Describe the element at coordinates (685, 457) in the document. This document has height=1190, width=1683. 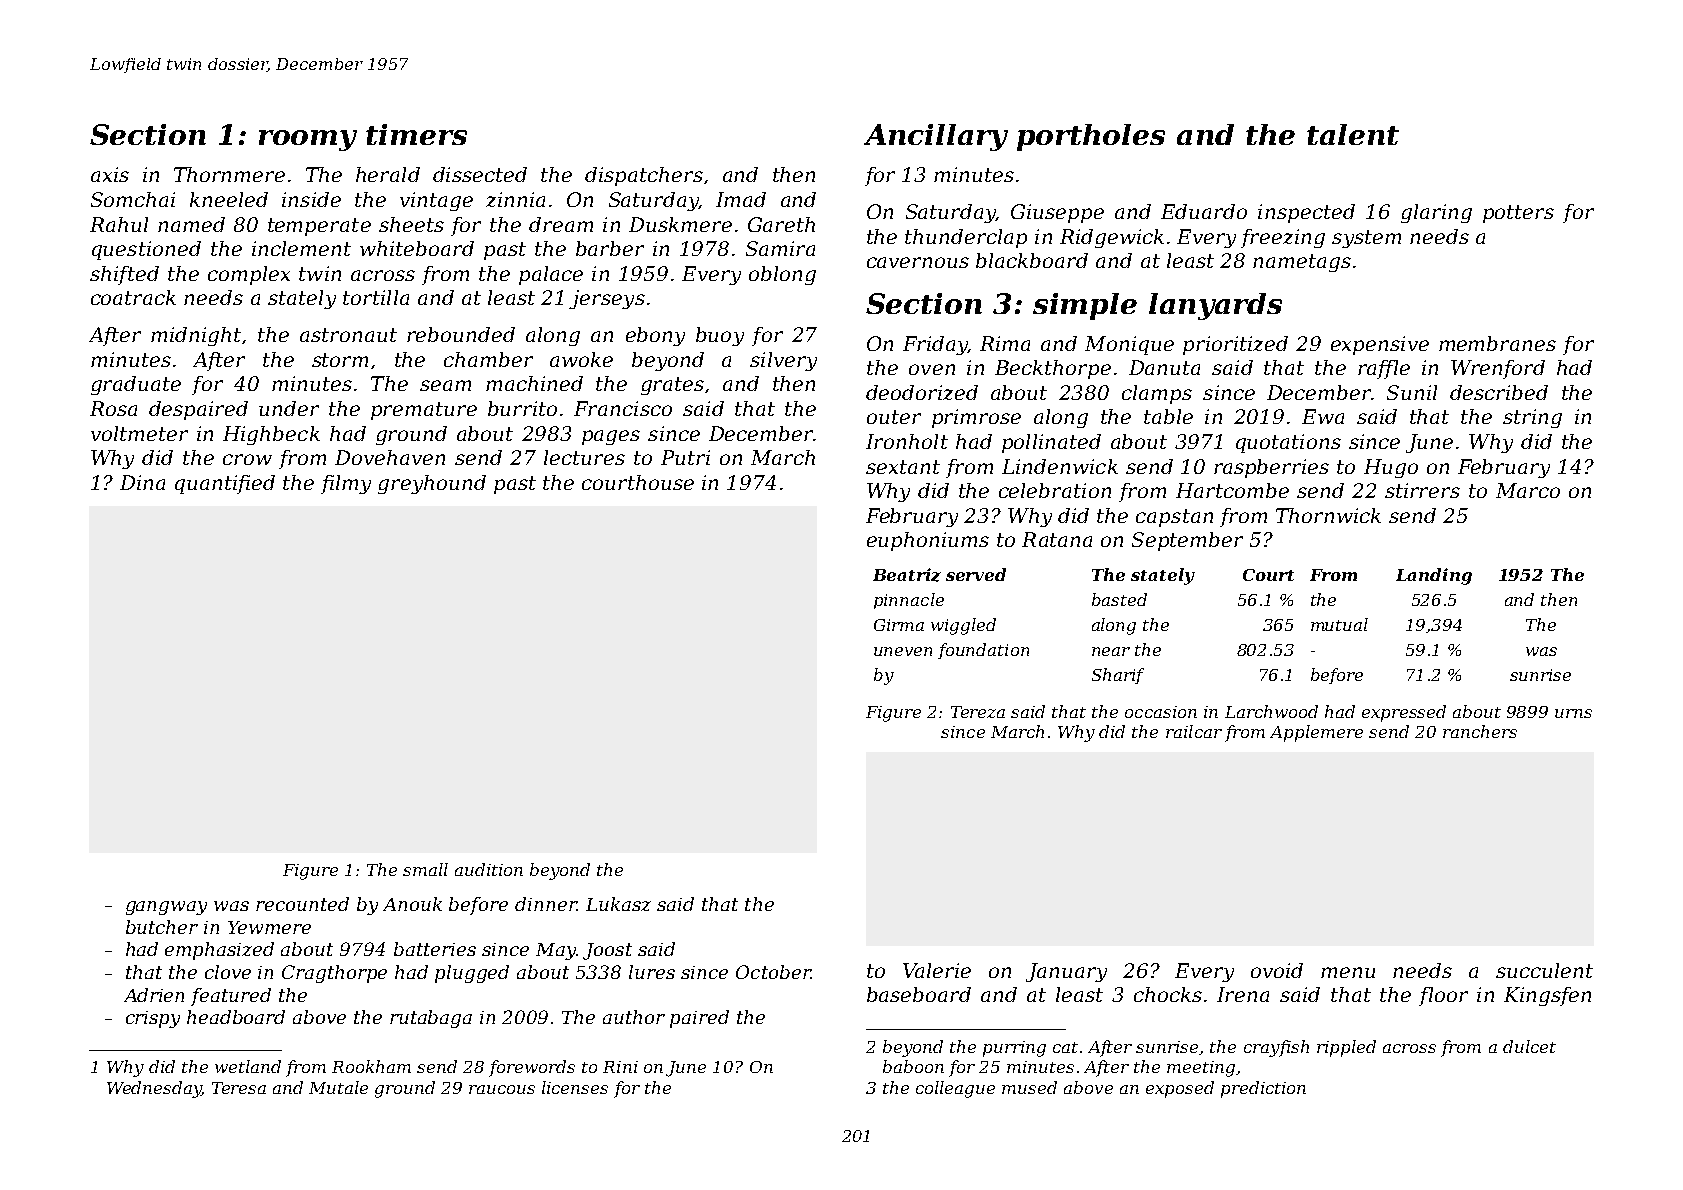
I see `Putri` at that location.
